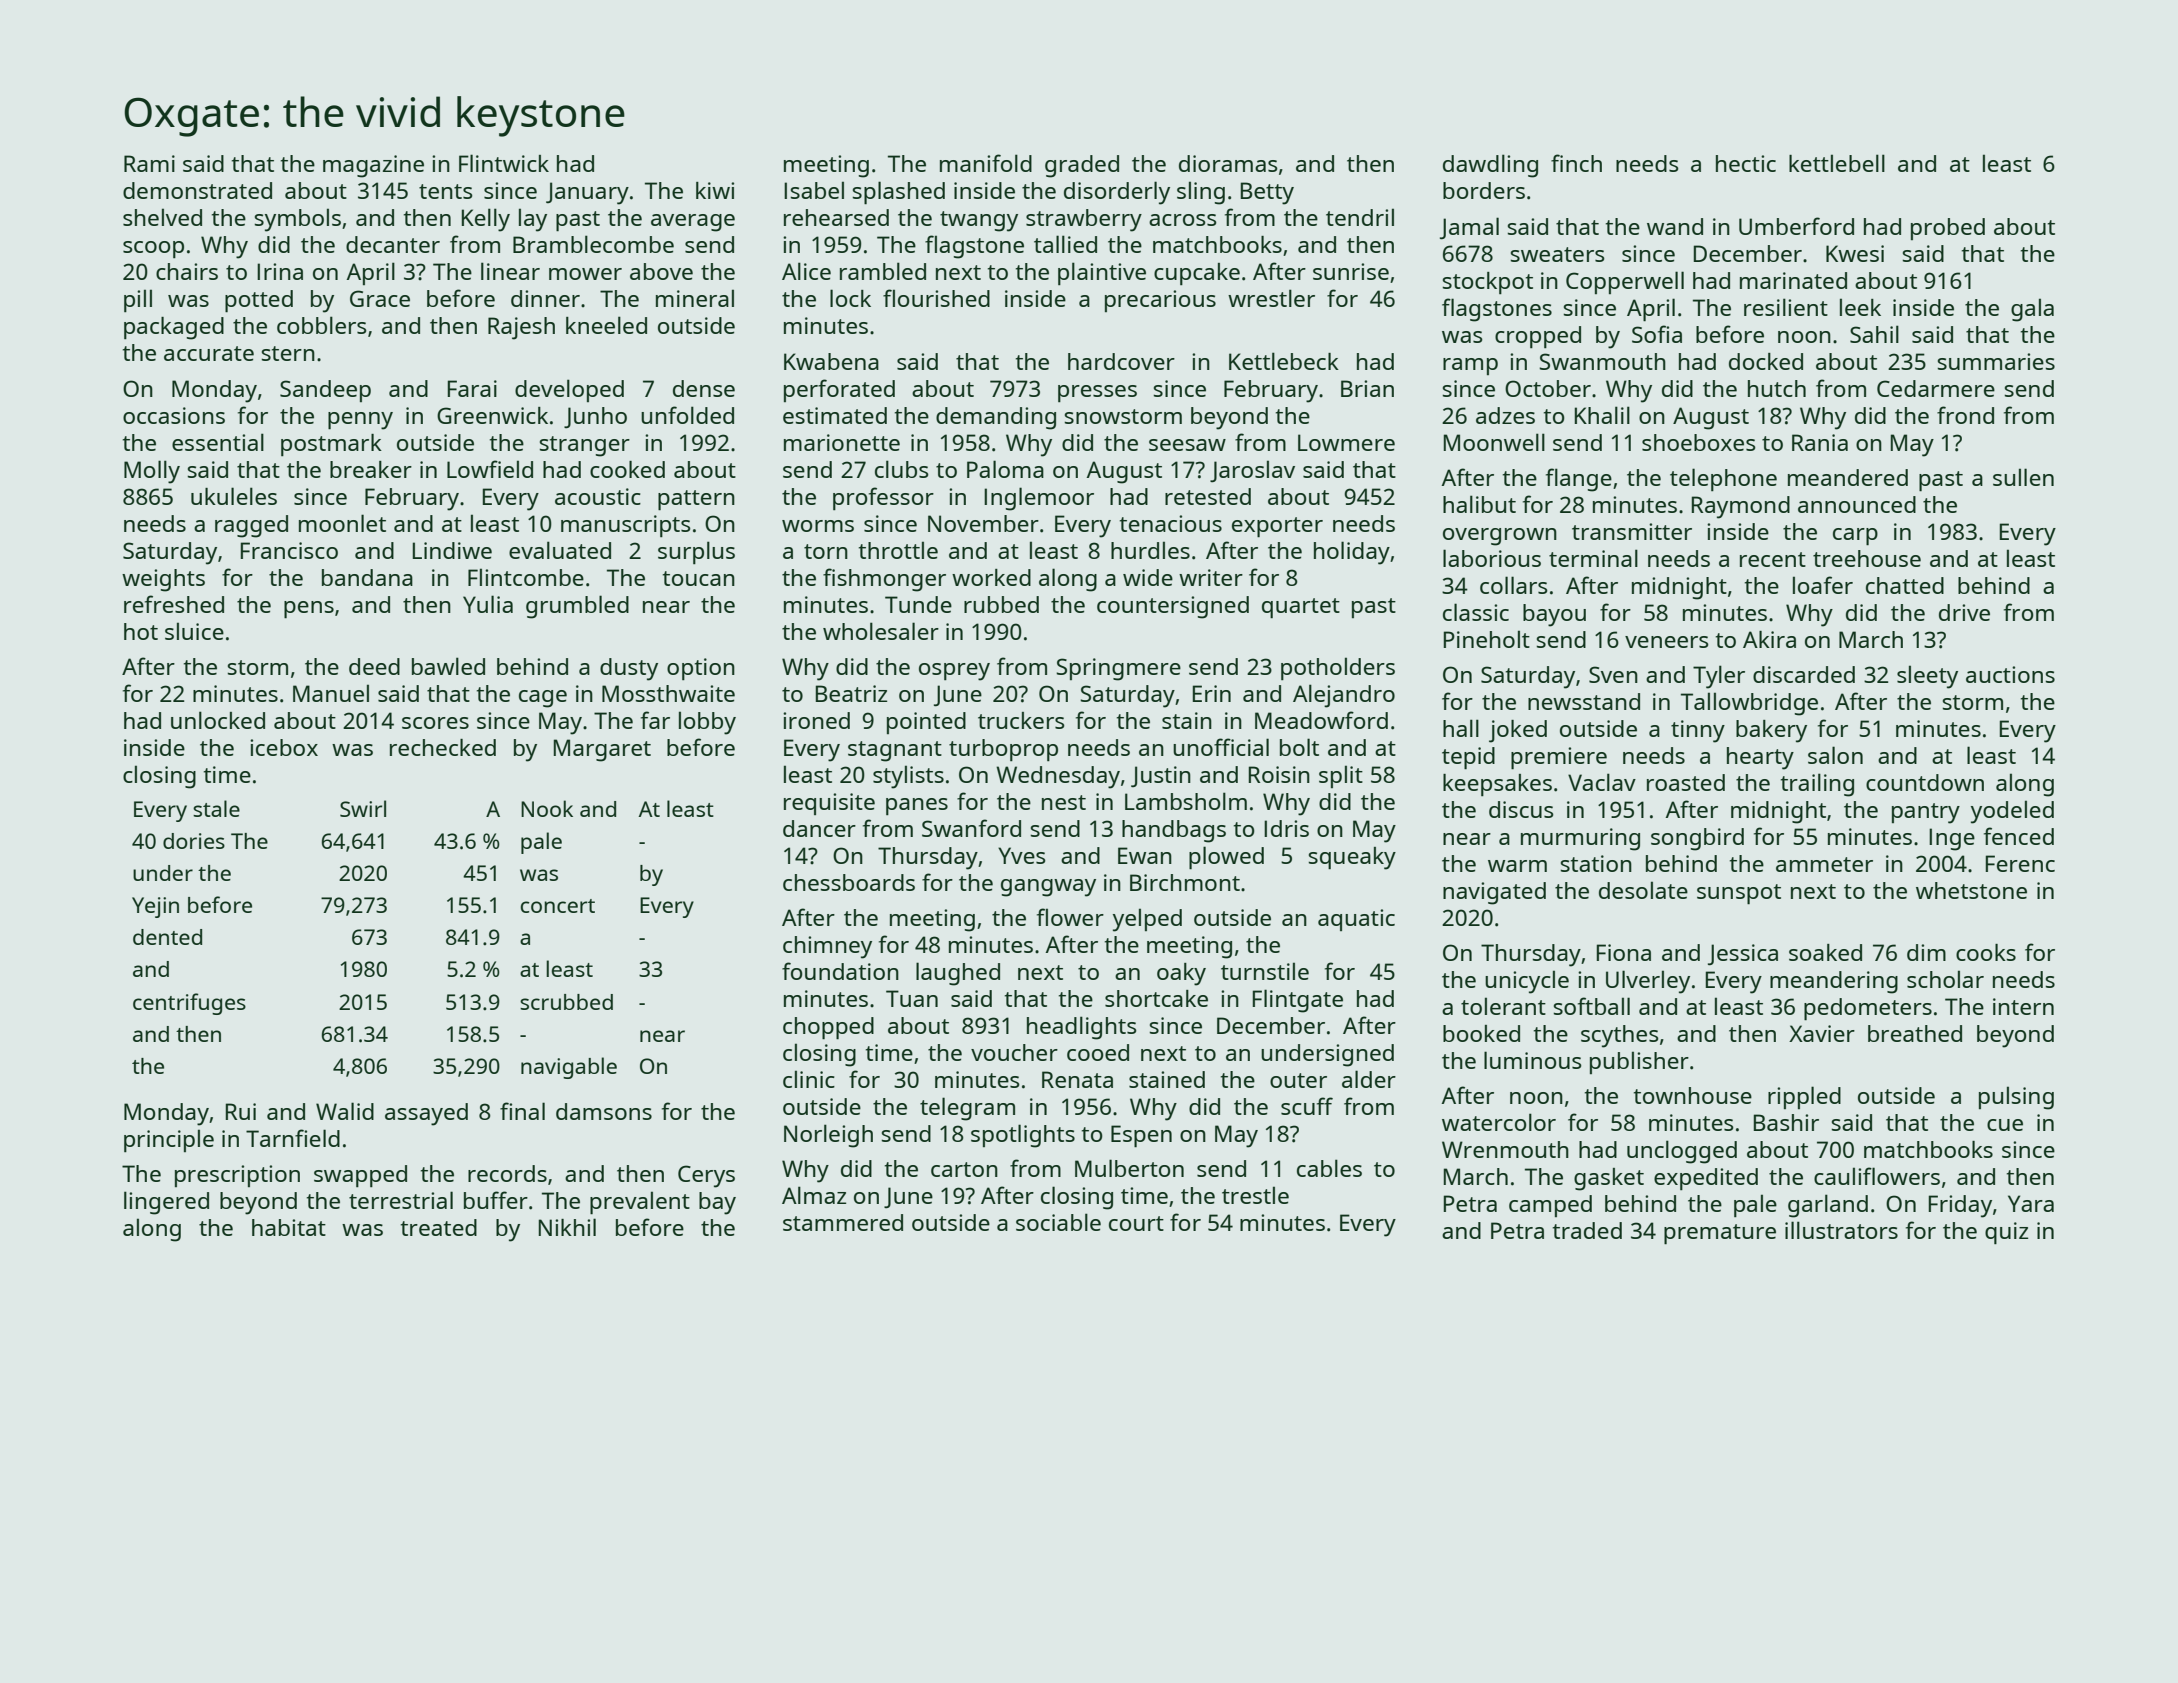  Describe the element at coordinates (1835, 755) in the screenshot. I see `salon` at that location.
